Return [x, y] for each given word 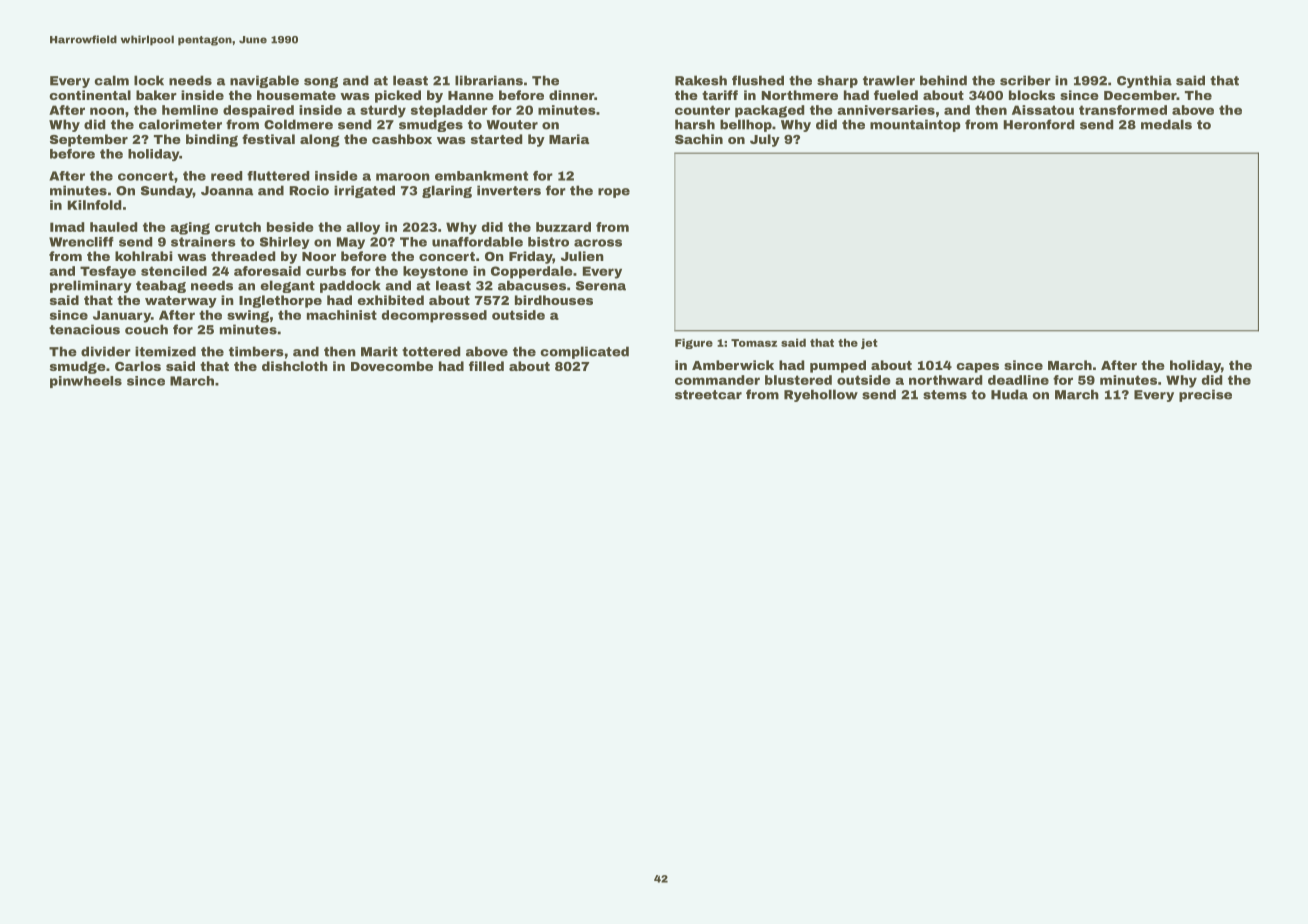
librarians [489, 80]
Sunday [167, 191]
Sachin [699, 139]
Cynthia [1144, 81]
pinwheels [86, 382]
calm [111, 80]
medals [1166, 124]
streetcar [708, 395]
